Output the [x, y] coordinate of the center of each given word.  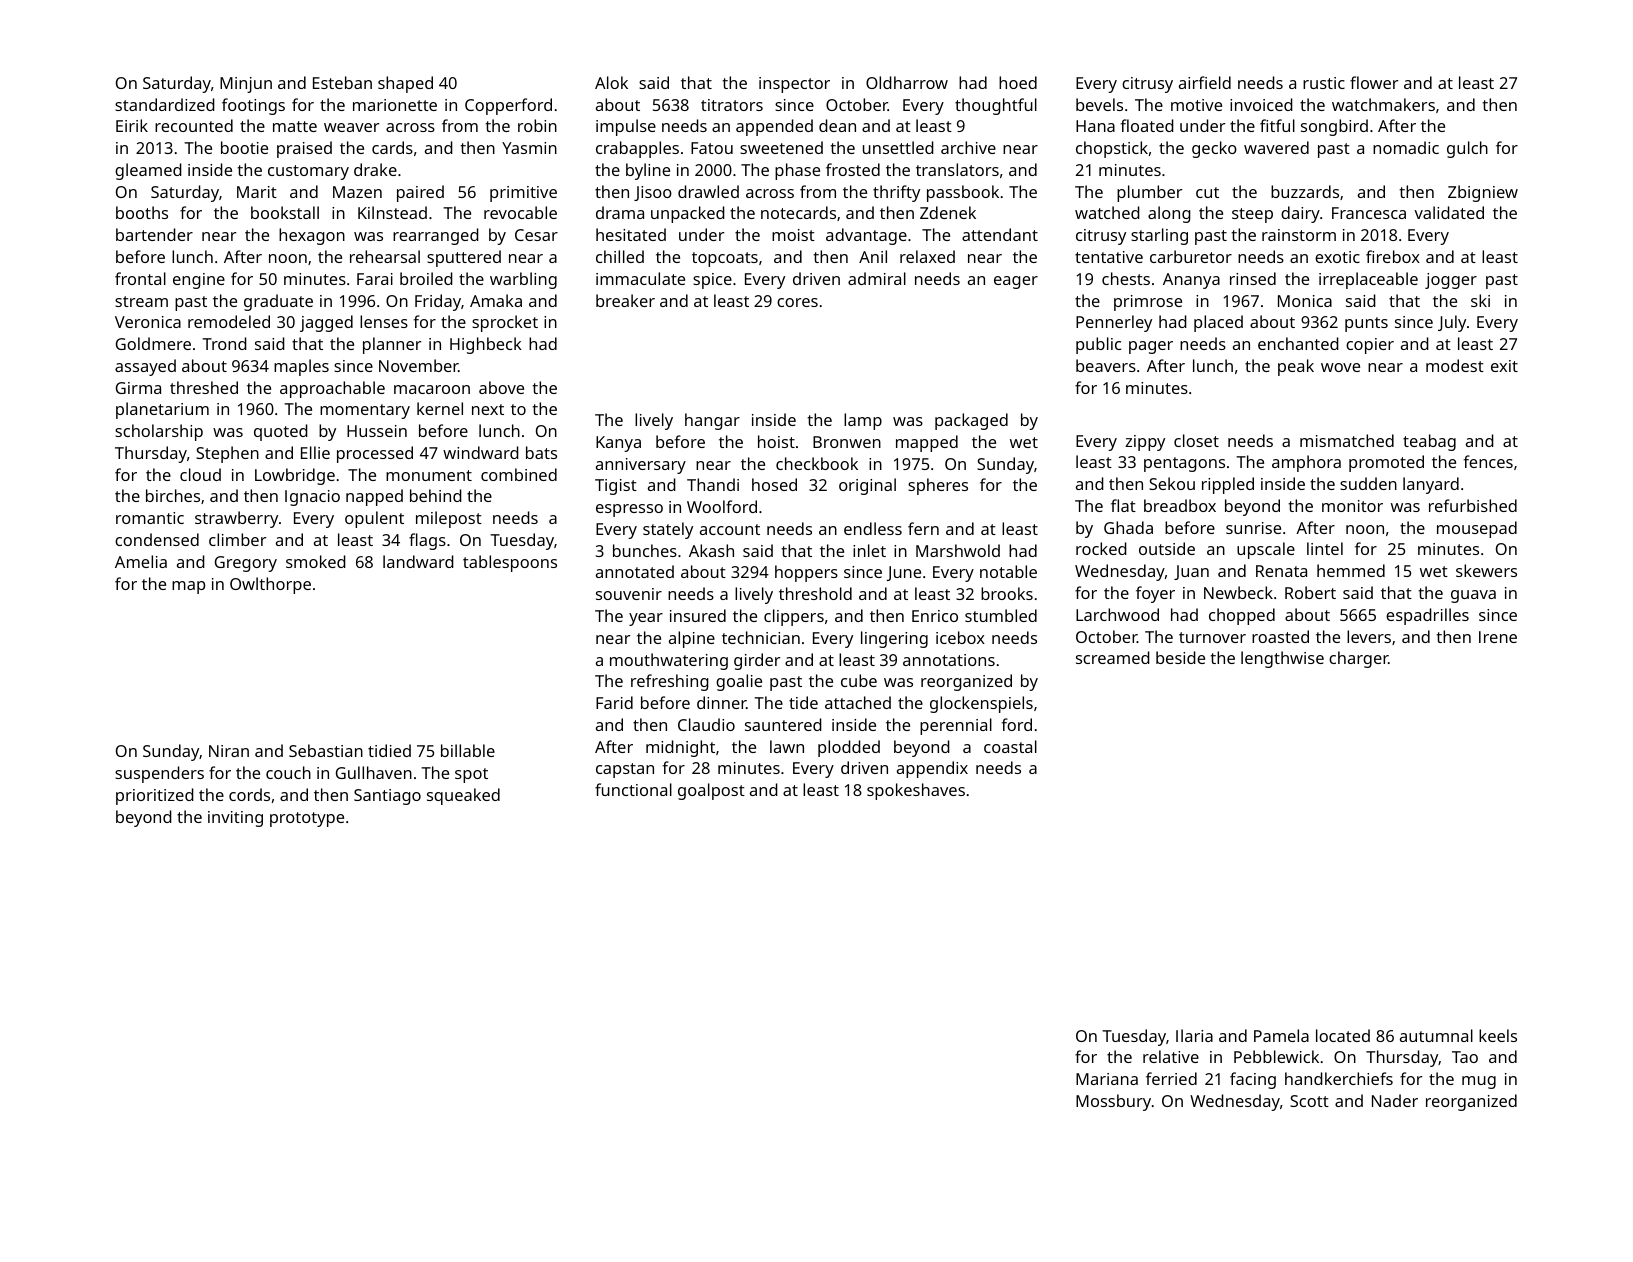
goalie [739, 682]
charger [1358, 659]
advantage [866, 236]
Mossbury [1113, 1102]
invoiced [1261, 104]
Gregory [246, 564]
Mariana [1107, 1079]
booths [142, 212]
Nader [1395, 1100]
